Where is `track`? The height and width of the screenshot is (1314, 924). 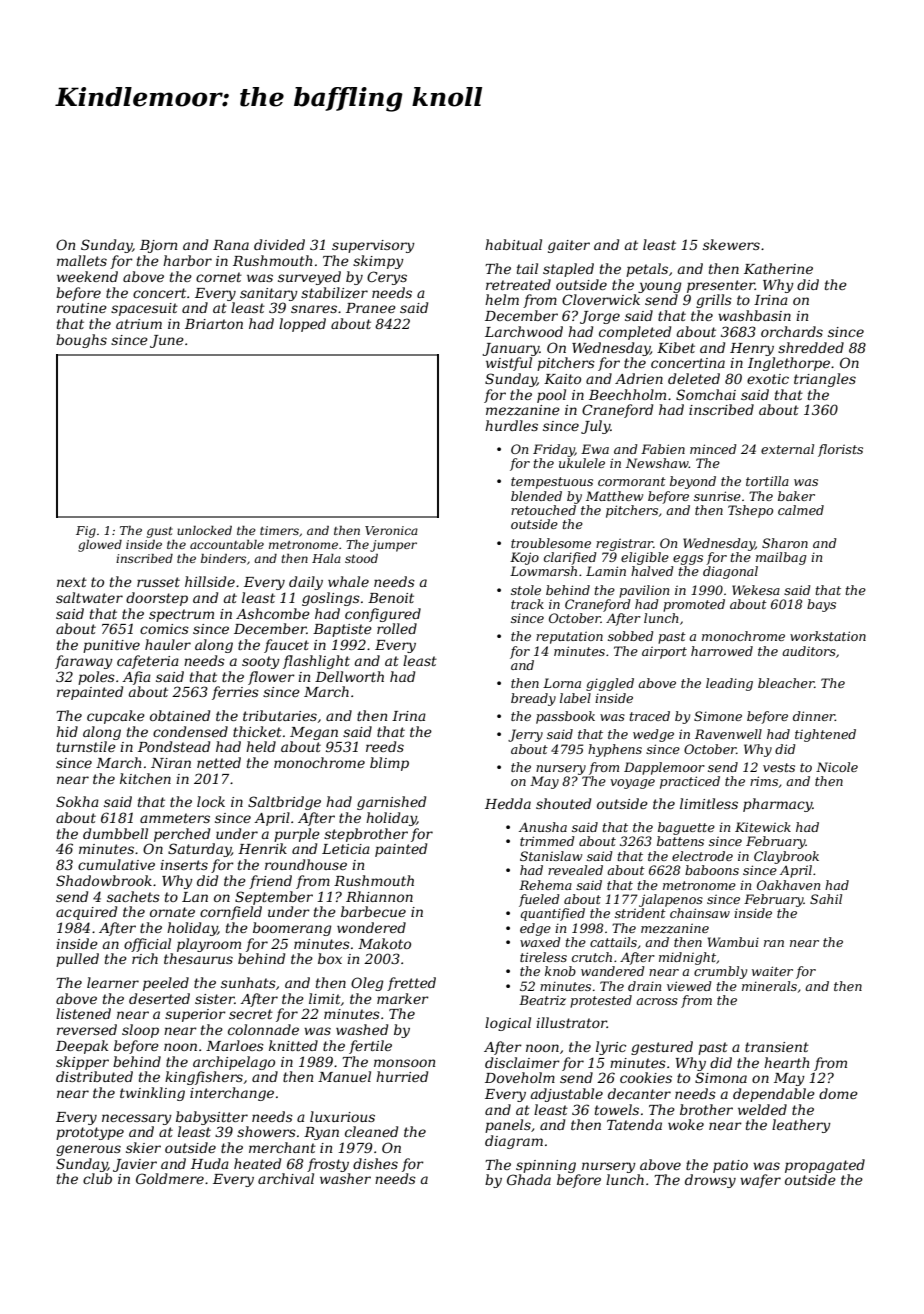
track is located at coordinates (527, 604).
